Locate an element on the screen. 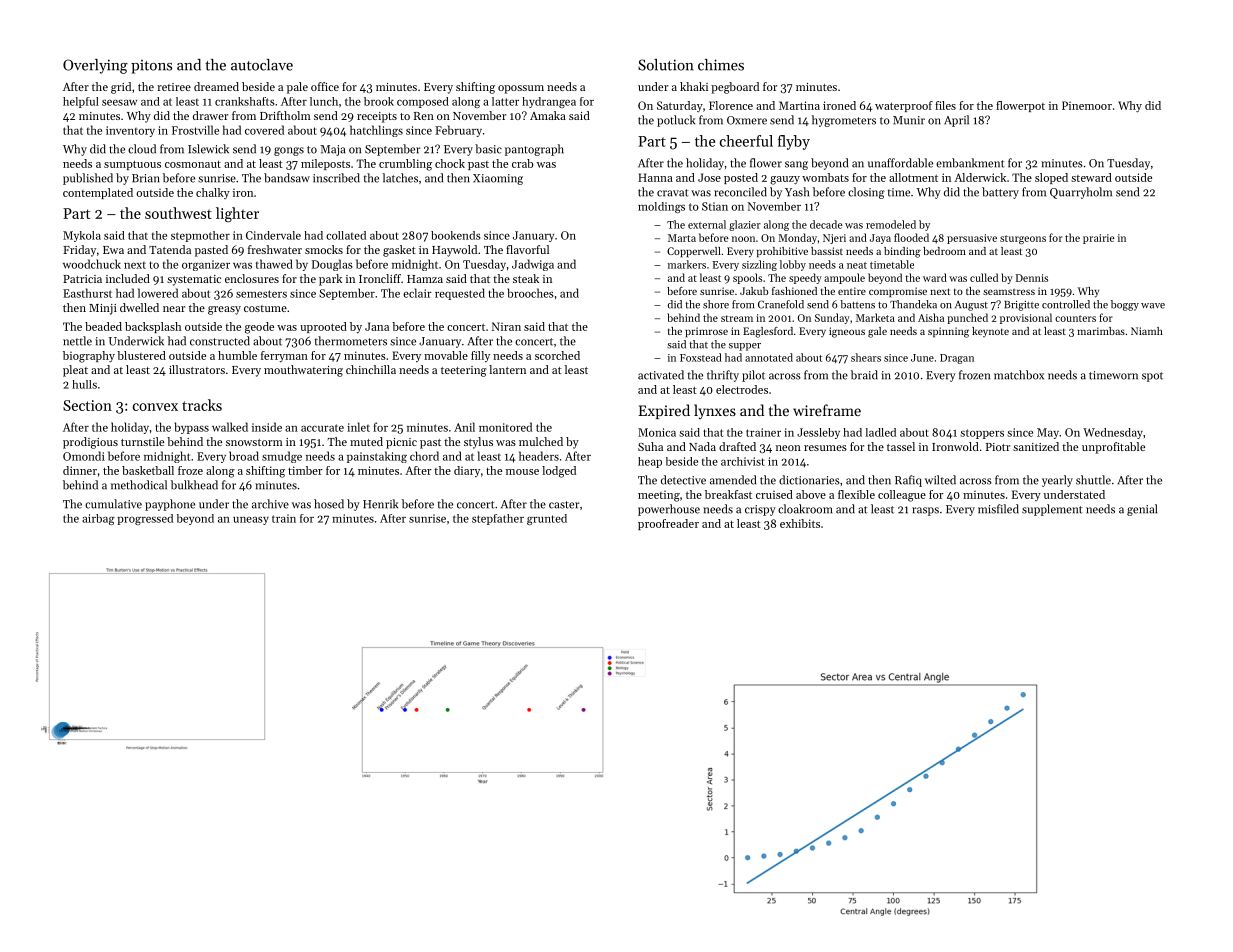 The width and height of the screenshot is (1233, 952). wave is located at coordinates (1153, 306).
